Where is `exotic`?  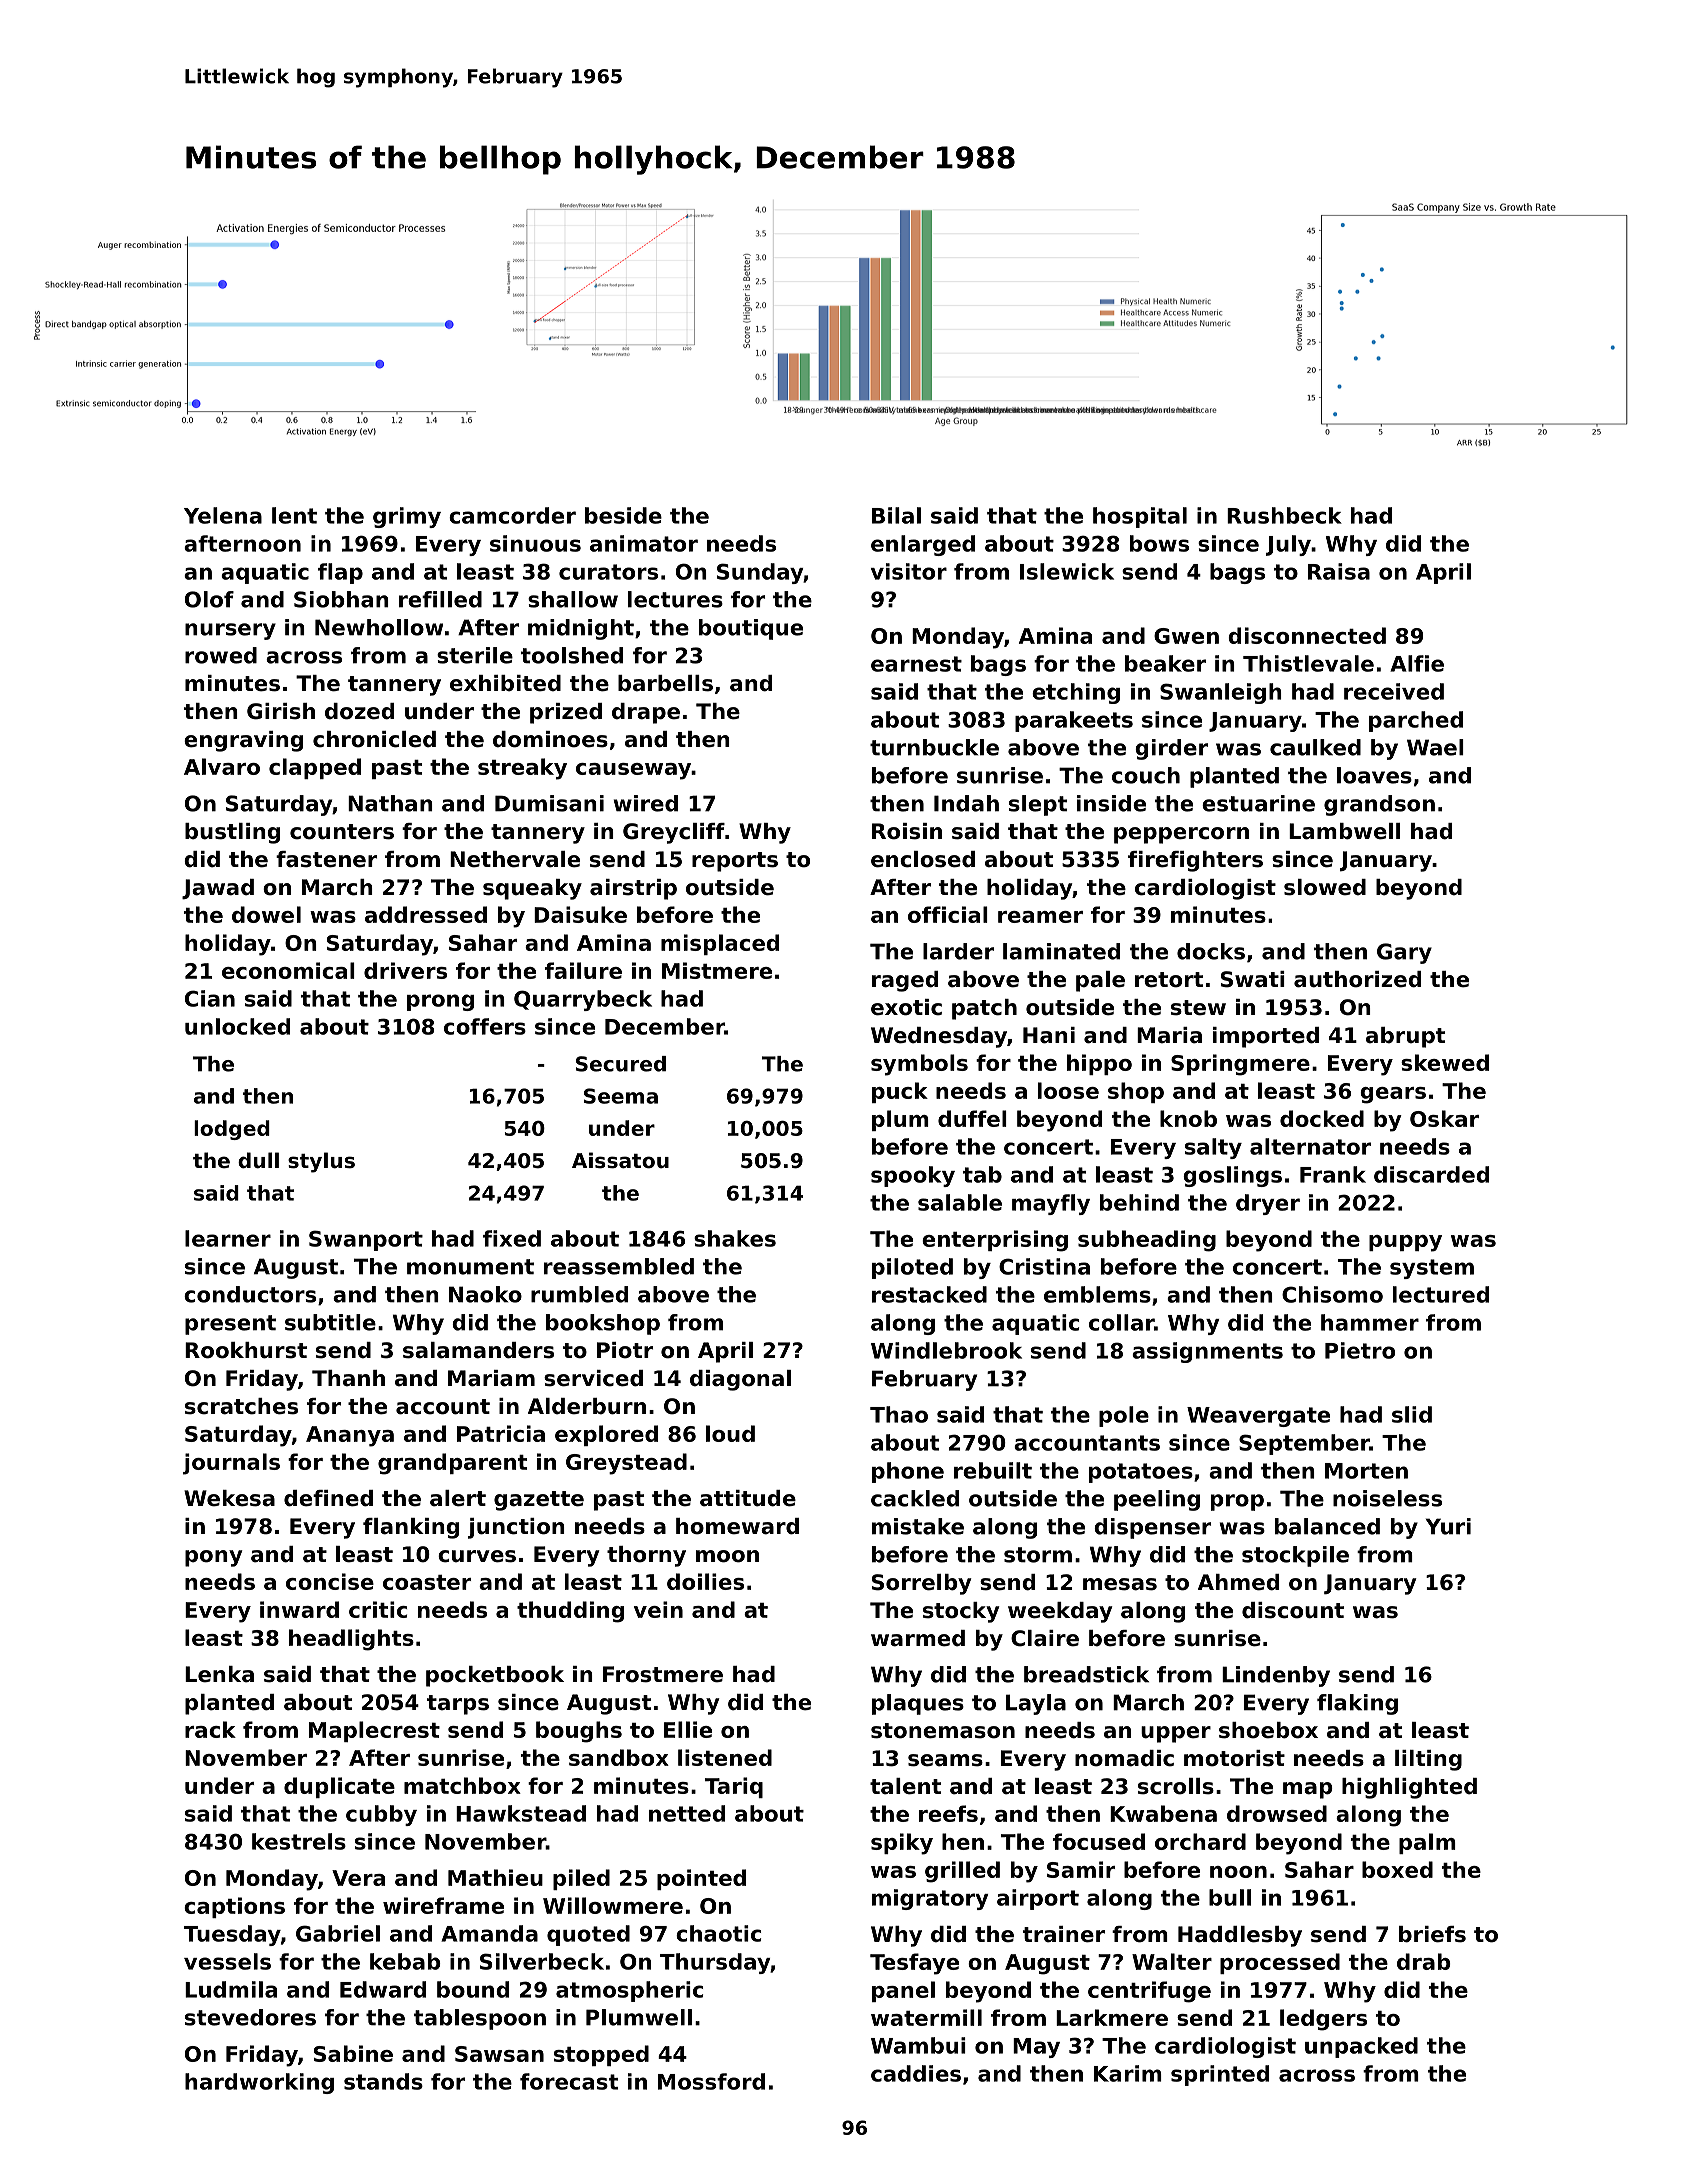 exotic is located at coordinates (906, 1007).
